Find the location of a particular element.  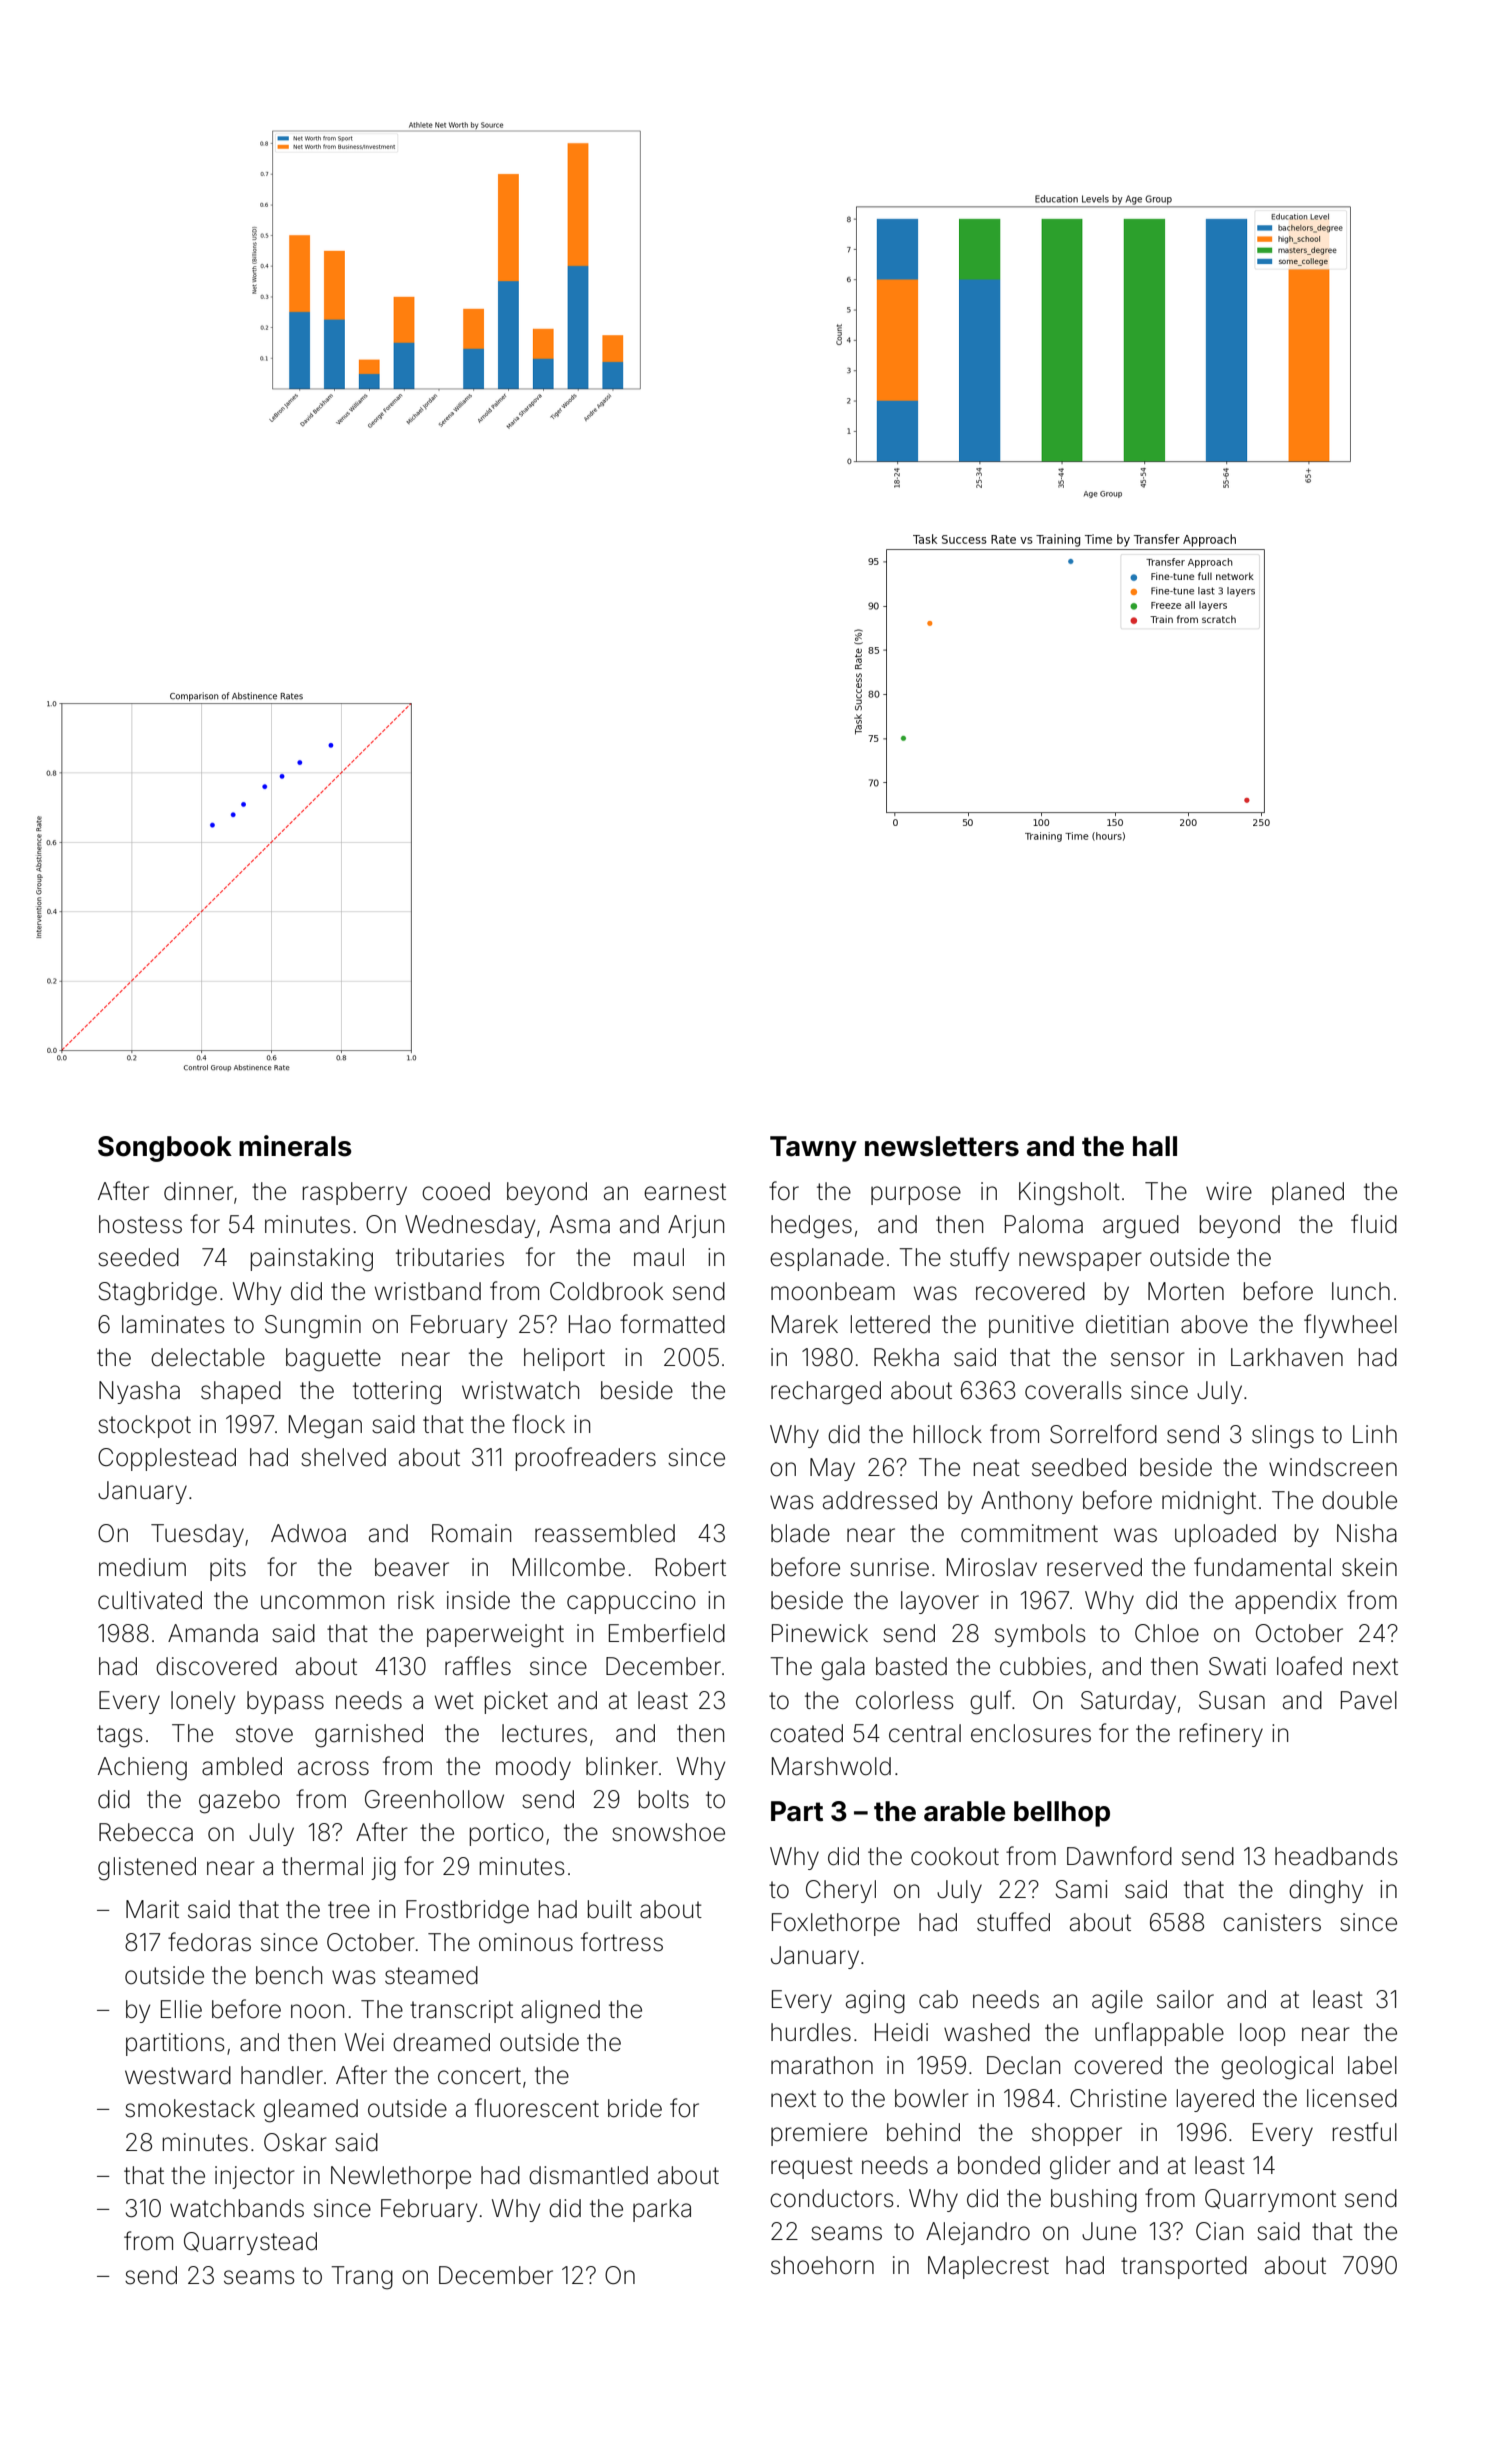

painstaking is located at coordinates (312, 1260).
